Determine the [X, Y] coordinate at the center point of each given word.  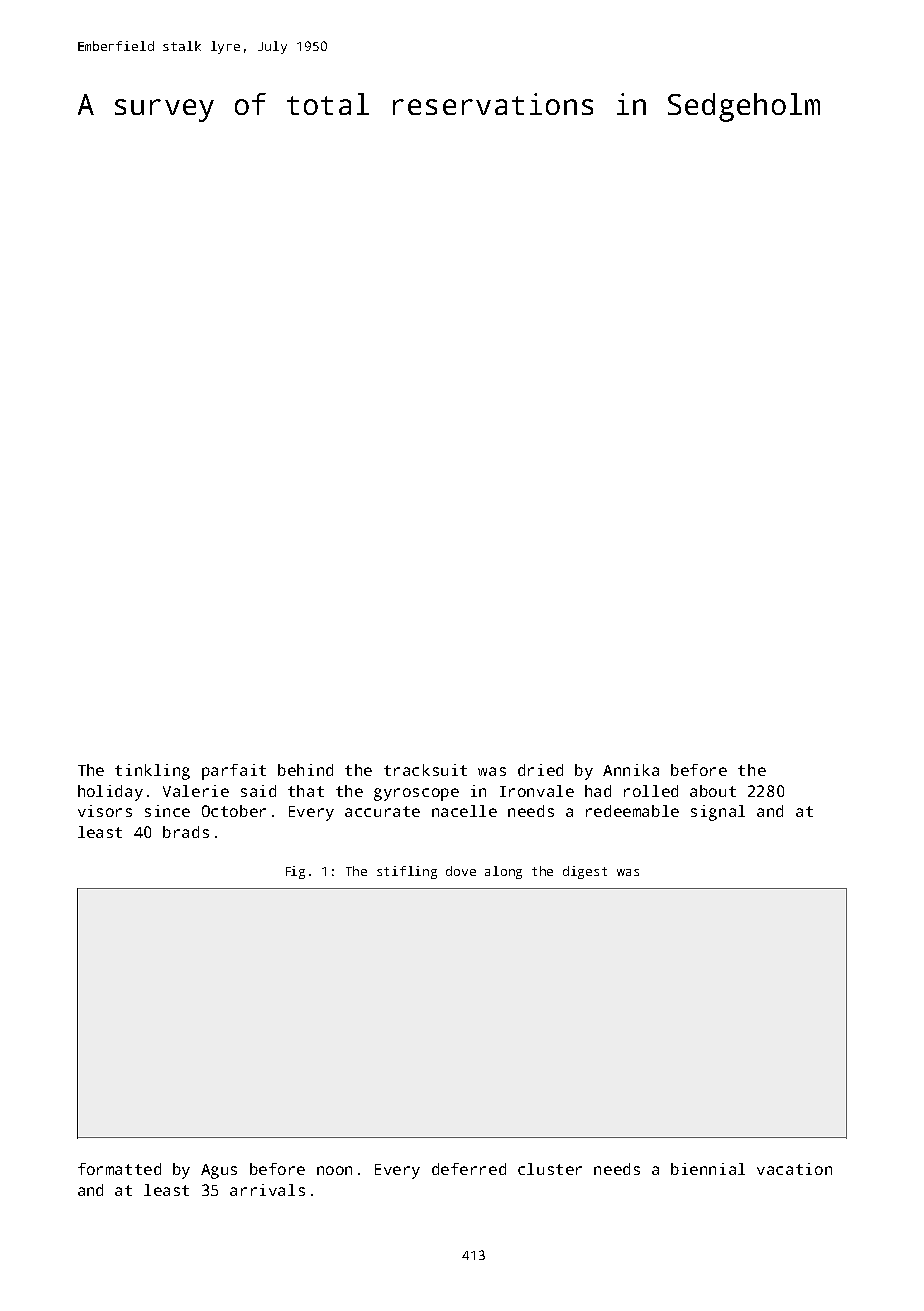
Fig [295, 872]
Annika [631, 770]
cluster [550, 1169]
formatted [119, 1169]
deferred [469, 1169]
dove [461, 871]
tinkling [152, 772]
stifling [407, 872]
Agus [219, 1171]
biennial [708, 1169]
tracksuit [425, 770]
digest [585, 872]
